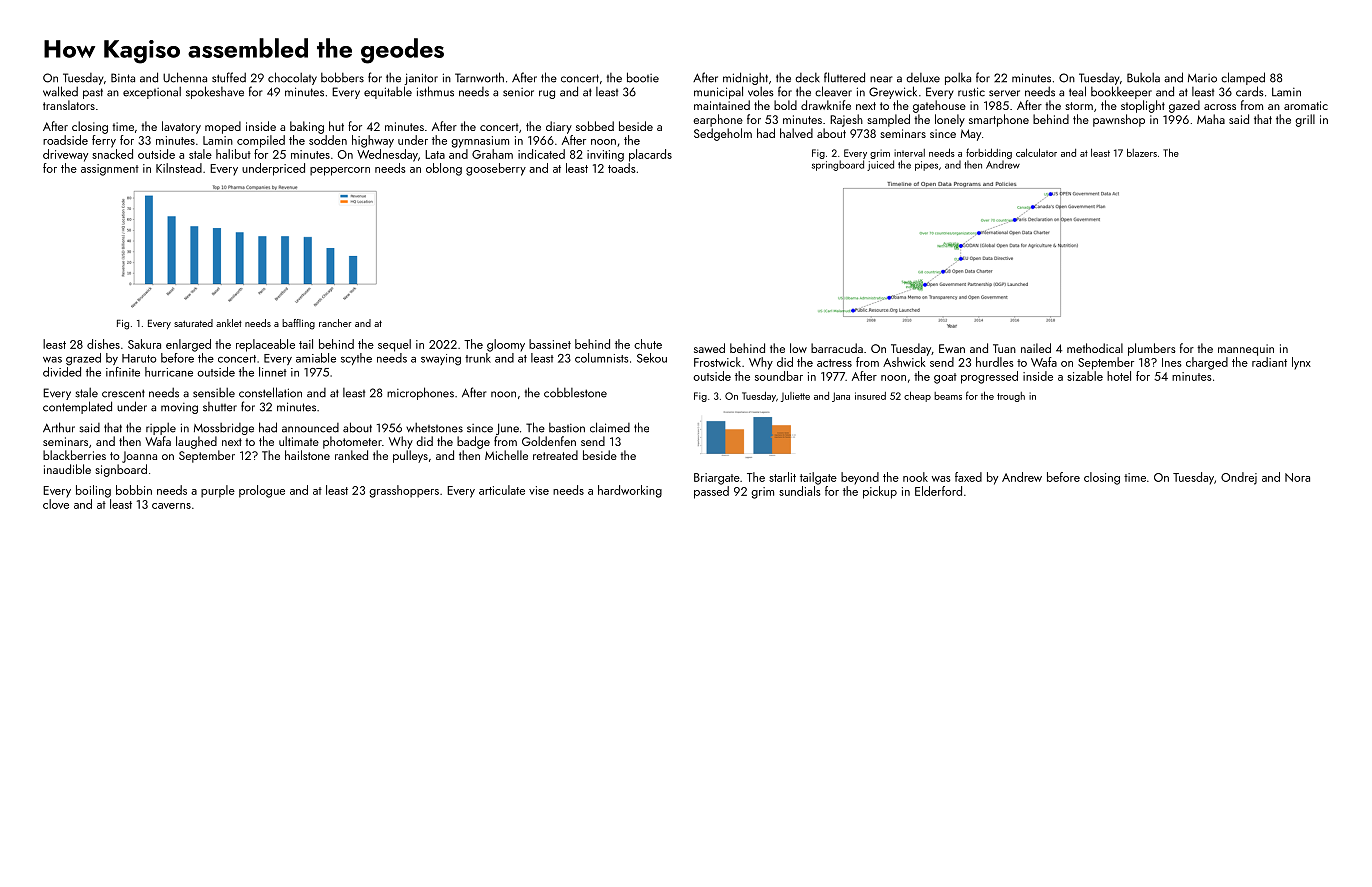  What do you see at coordinates (328, 140) in the screenshot?
I see `sodden` at bounding box center [328, 140].
